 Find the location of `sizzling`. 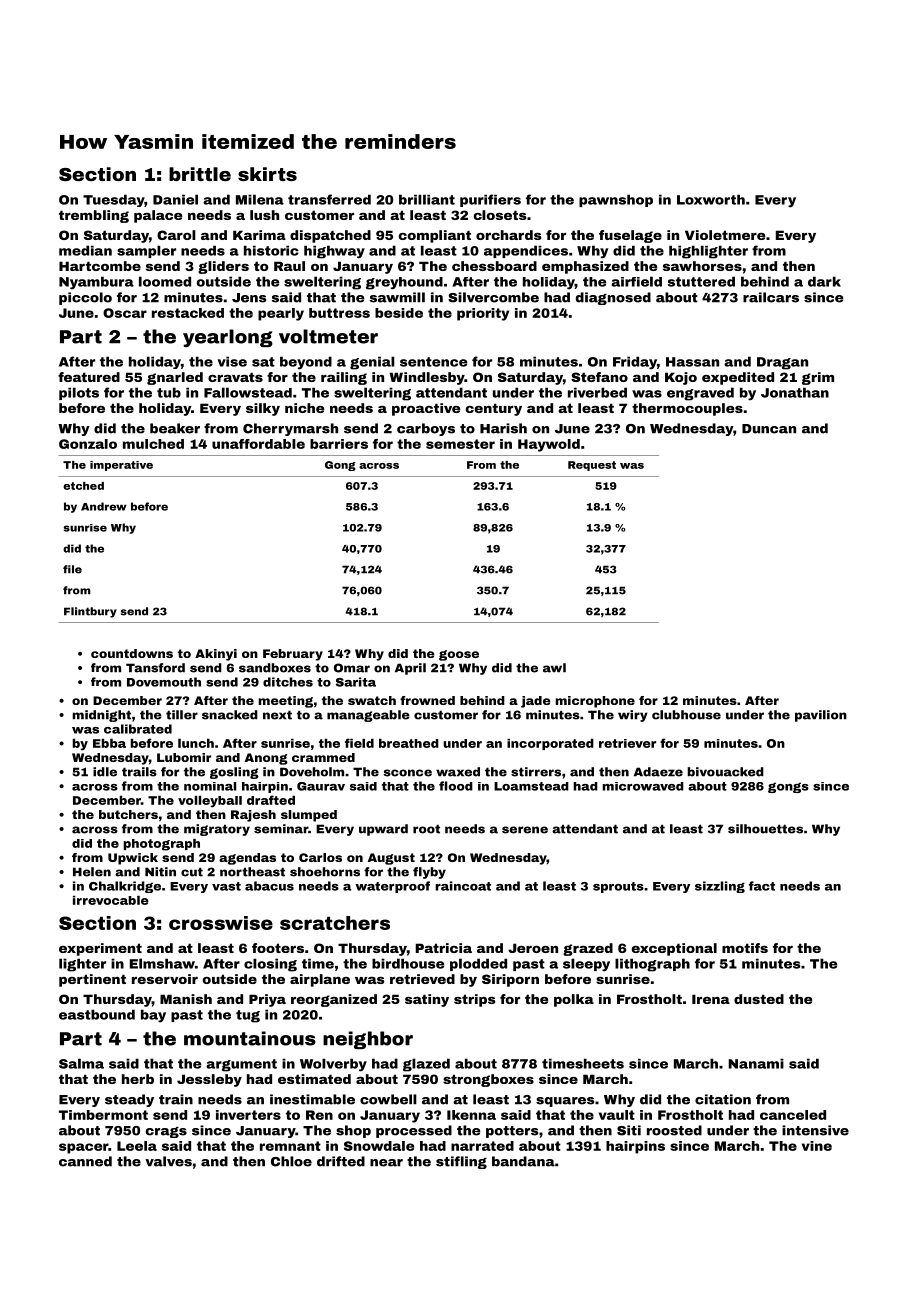

sizzling is located at coordinates (720, 887).
